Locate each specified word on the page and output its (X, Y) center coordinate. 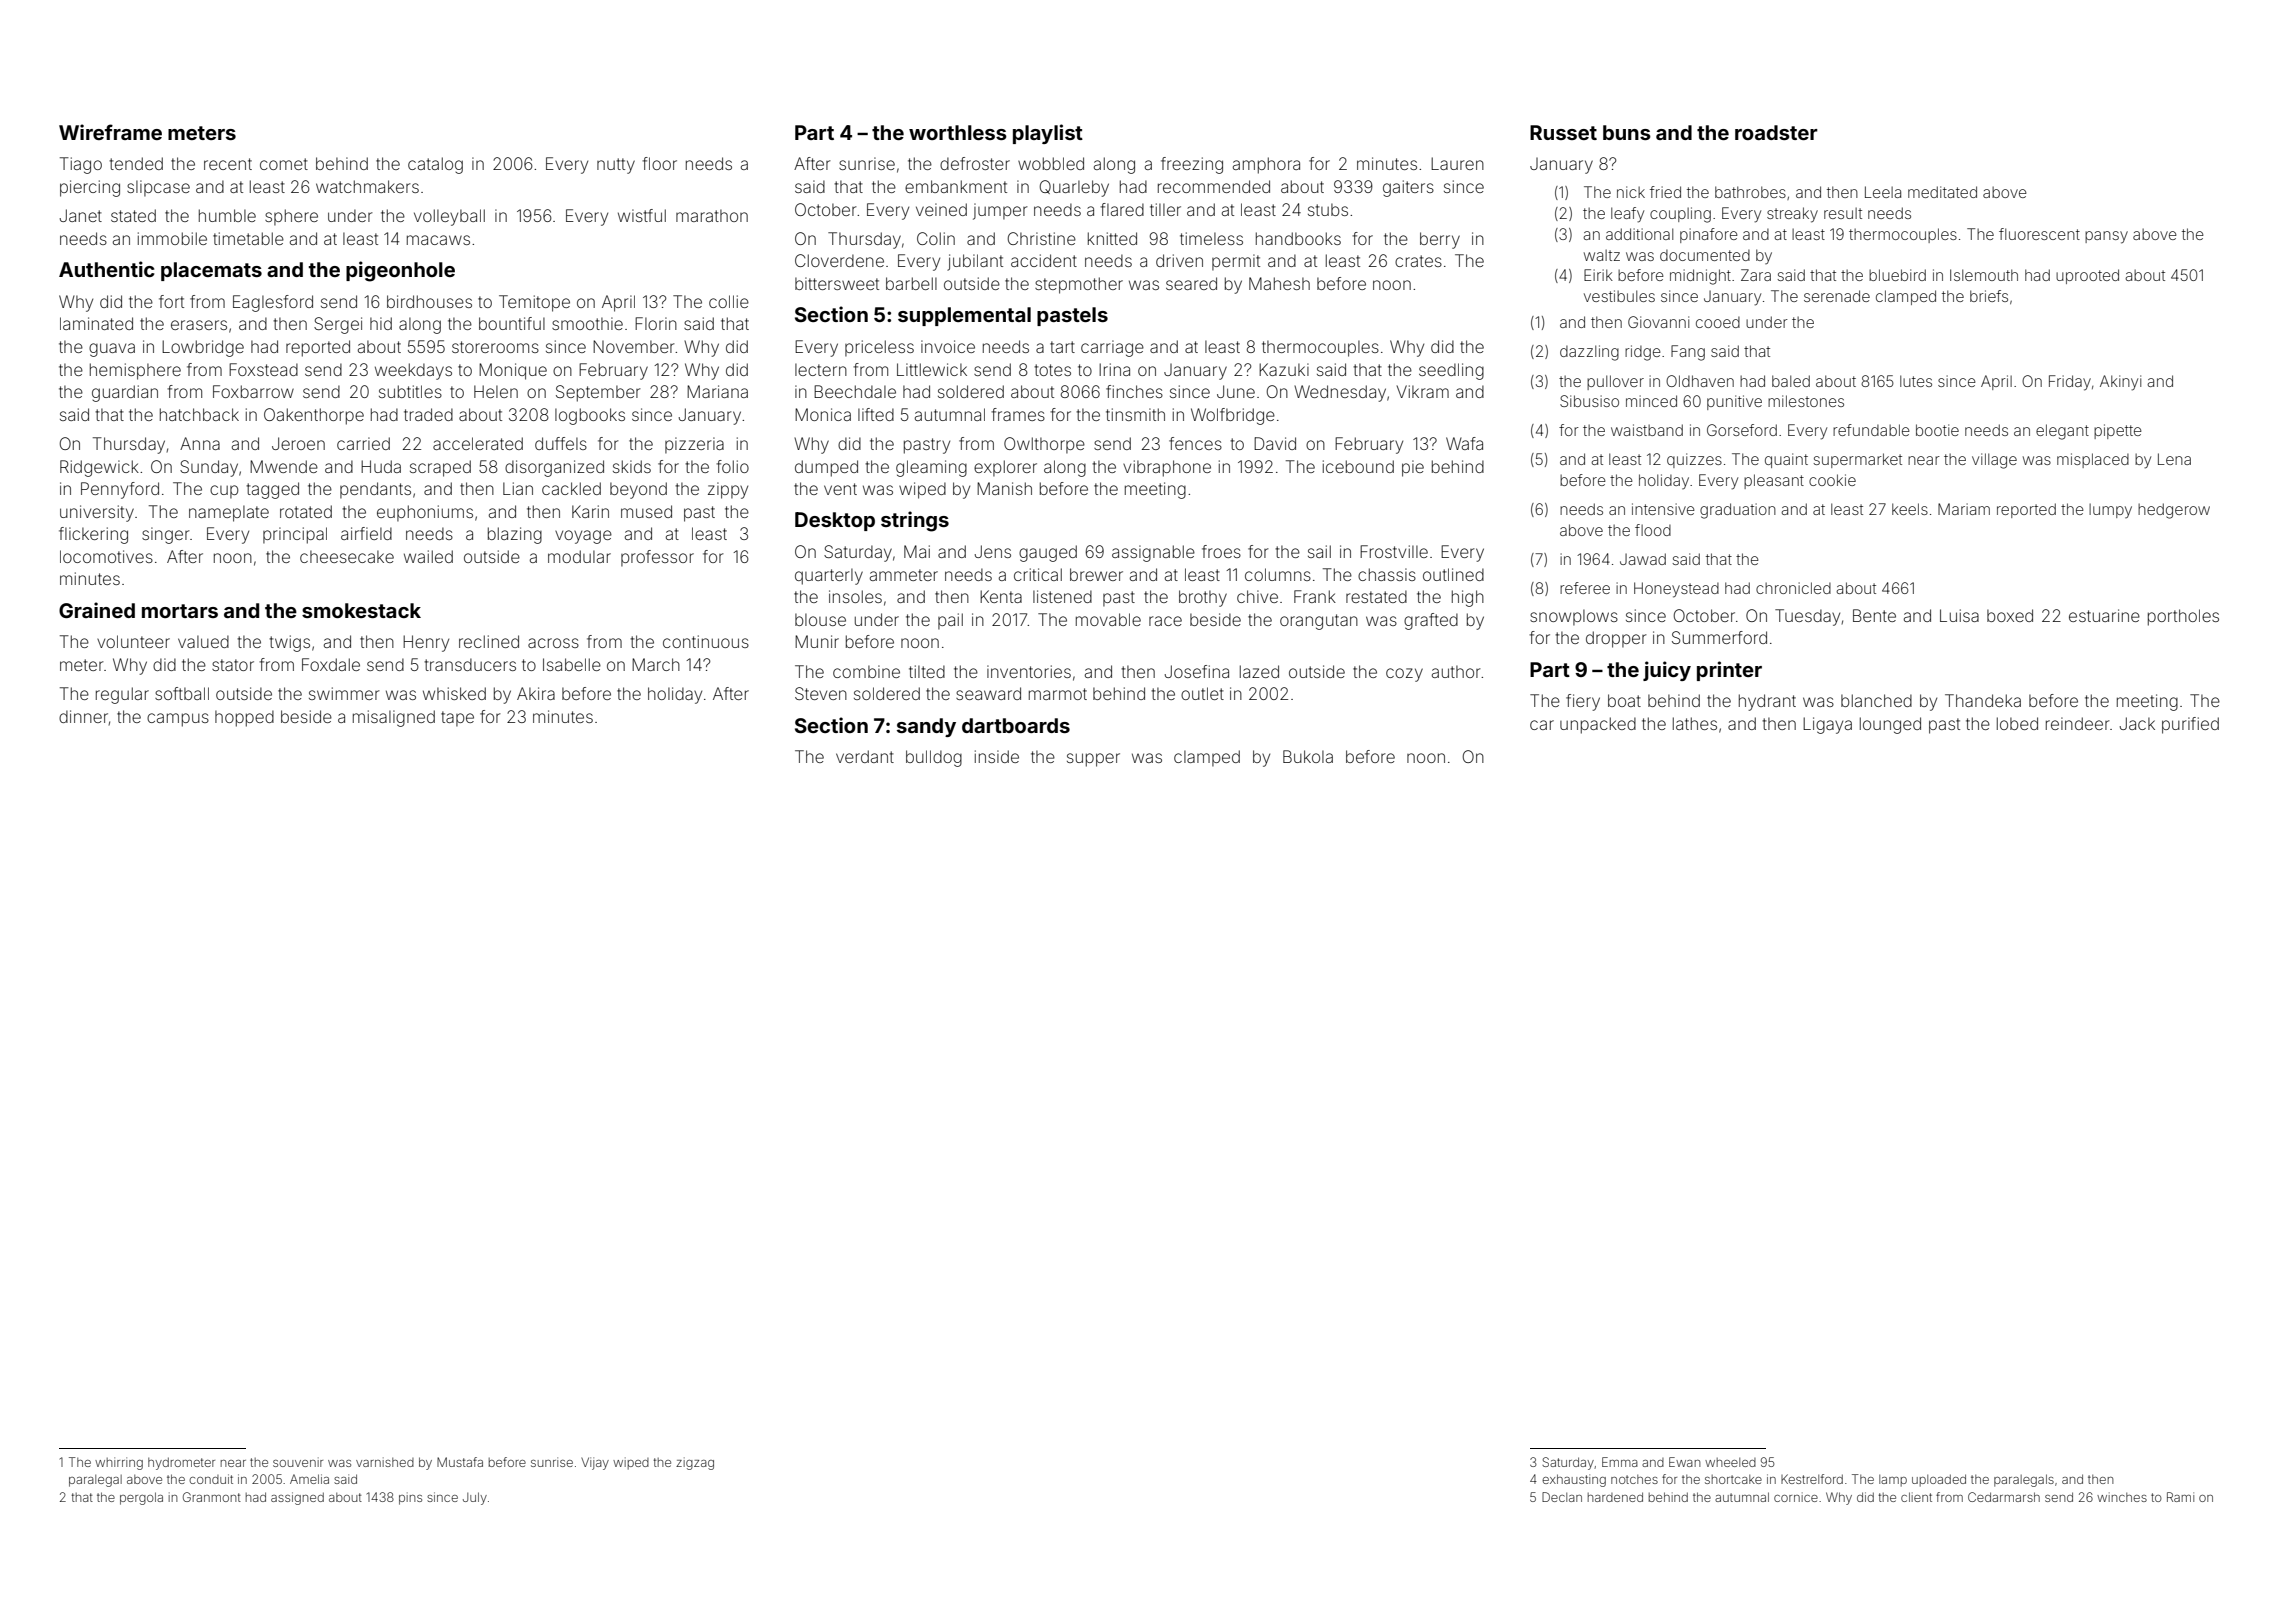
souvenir (298, 1462)
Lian (518, 488)
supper (1093, 760)
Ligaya (1827, 725)
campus (178, 720)
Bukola (1308, 756)
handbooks (1298, 238)
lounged (1890, 725)
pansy (2106, 237)
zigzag (695, 1463)
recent (228, 164)
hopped (244, 718)
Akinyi (2120, 383)
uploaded (1939, 1480)
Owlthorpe (1044, 445)
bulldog (934, 758)
